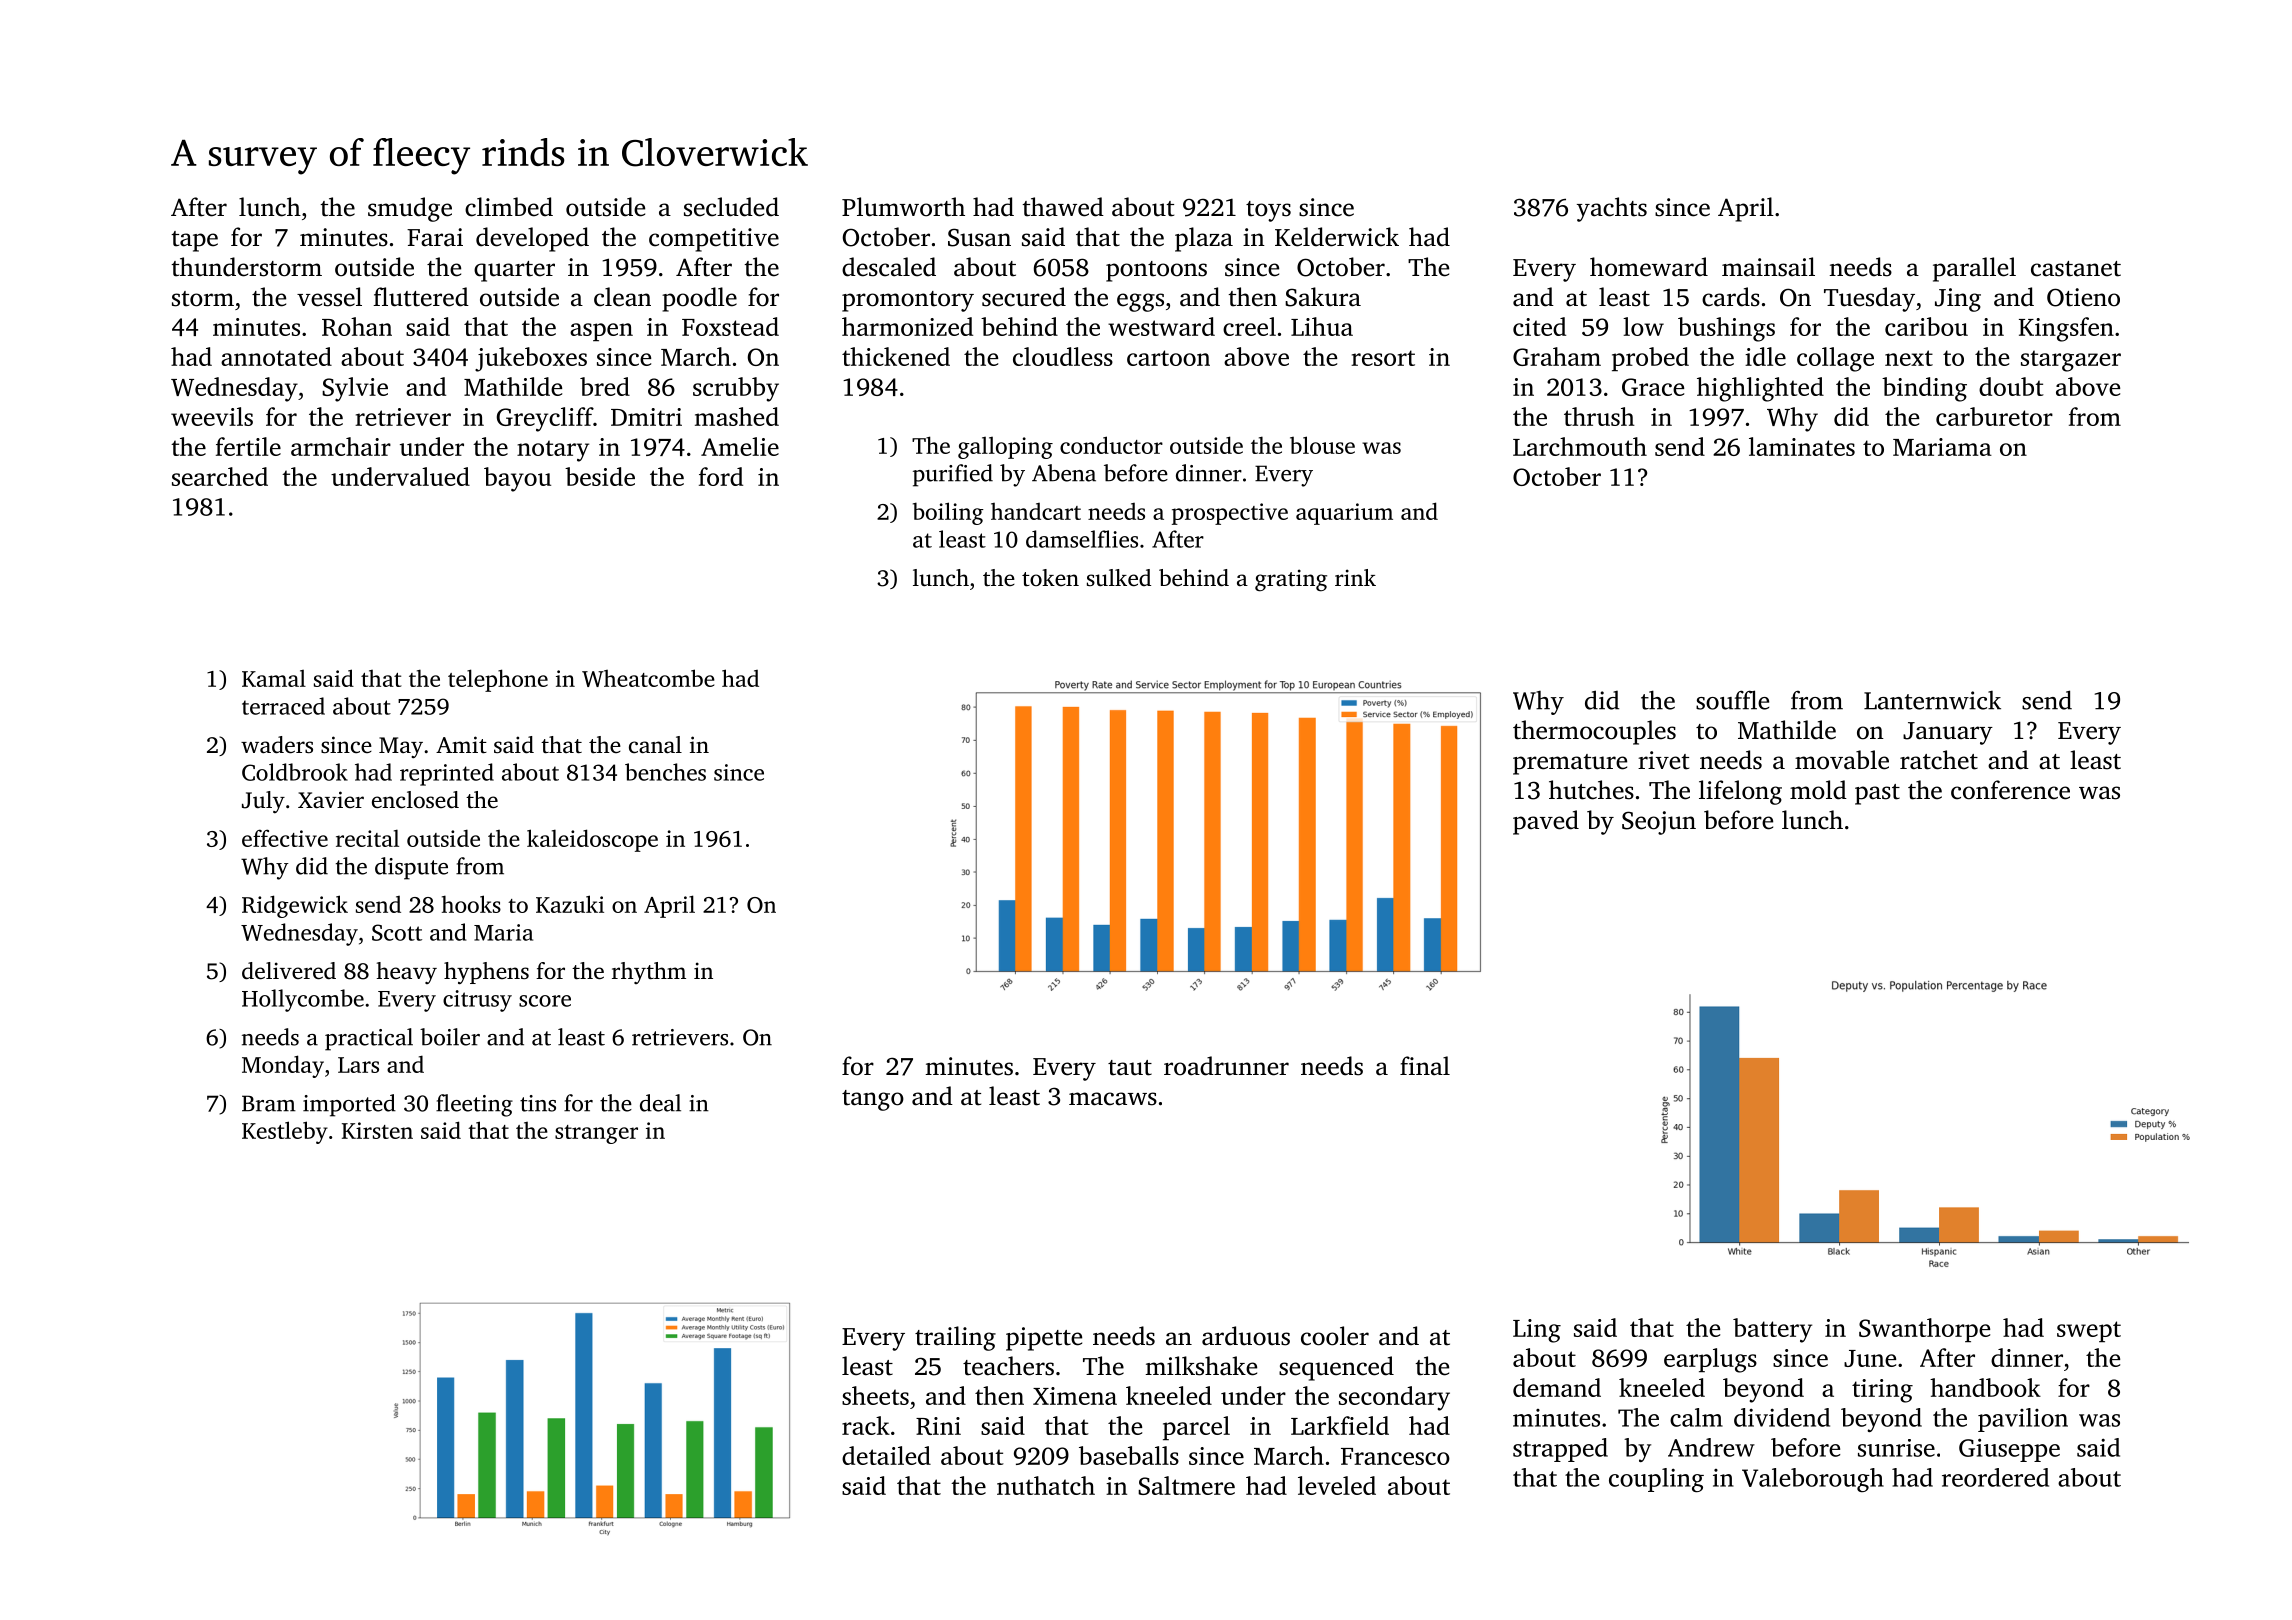  I want to click on tape, so click(194, 241).
